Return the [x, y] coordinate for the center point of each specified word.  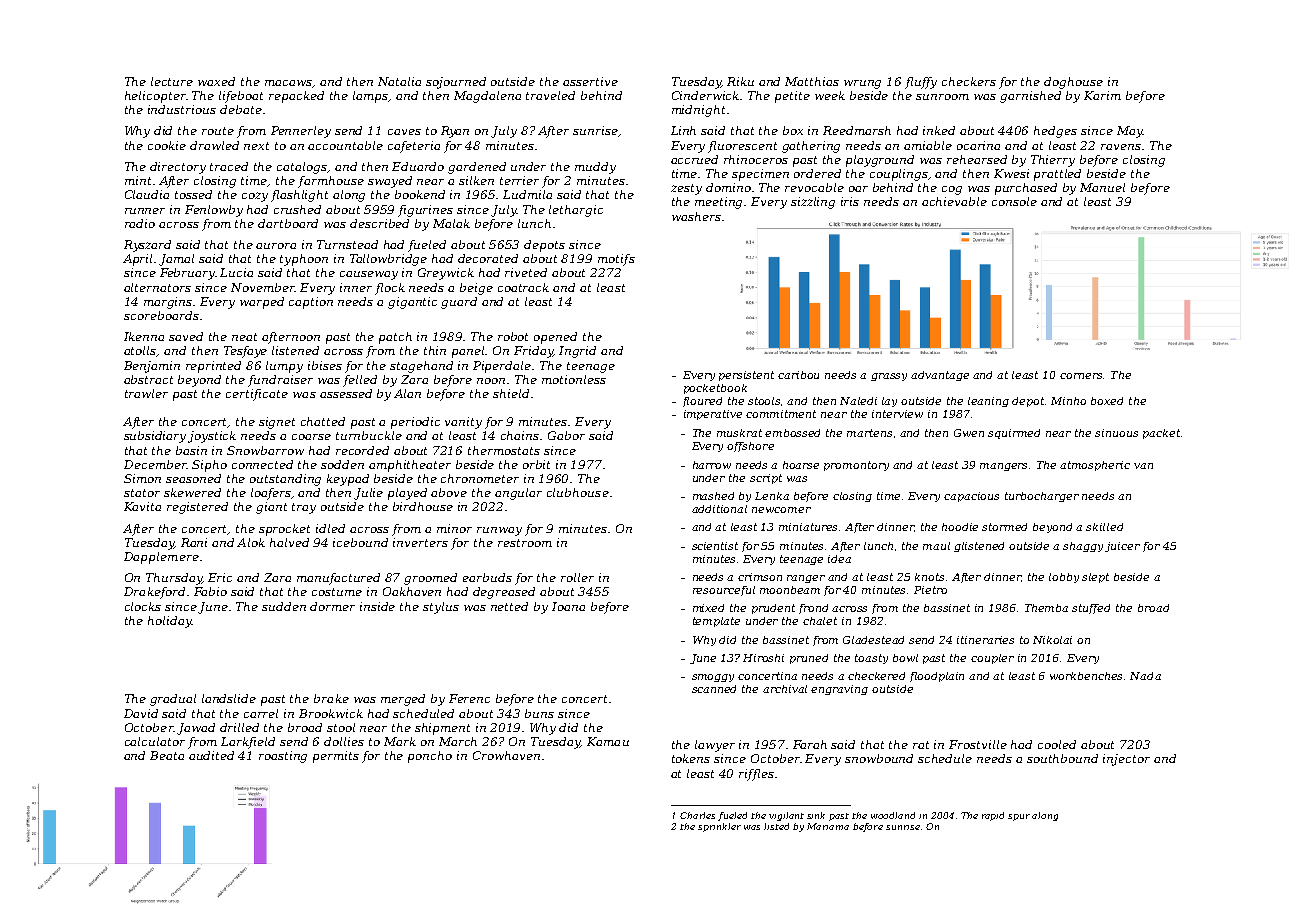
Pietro [930, 590]
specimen [760, 175]
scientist [715, 546]
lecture [172, 81]
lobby [1064, 578]
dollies [344, 741]
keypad [348, 480]
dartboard [288, 223]
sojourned [456, 83]
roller [577, 577]
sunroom [942, 97]
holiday [170, 622]
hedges [1055, 132]
